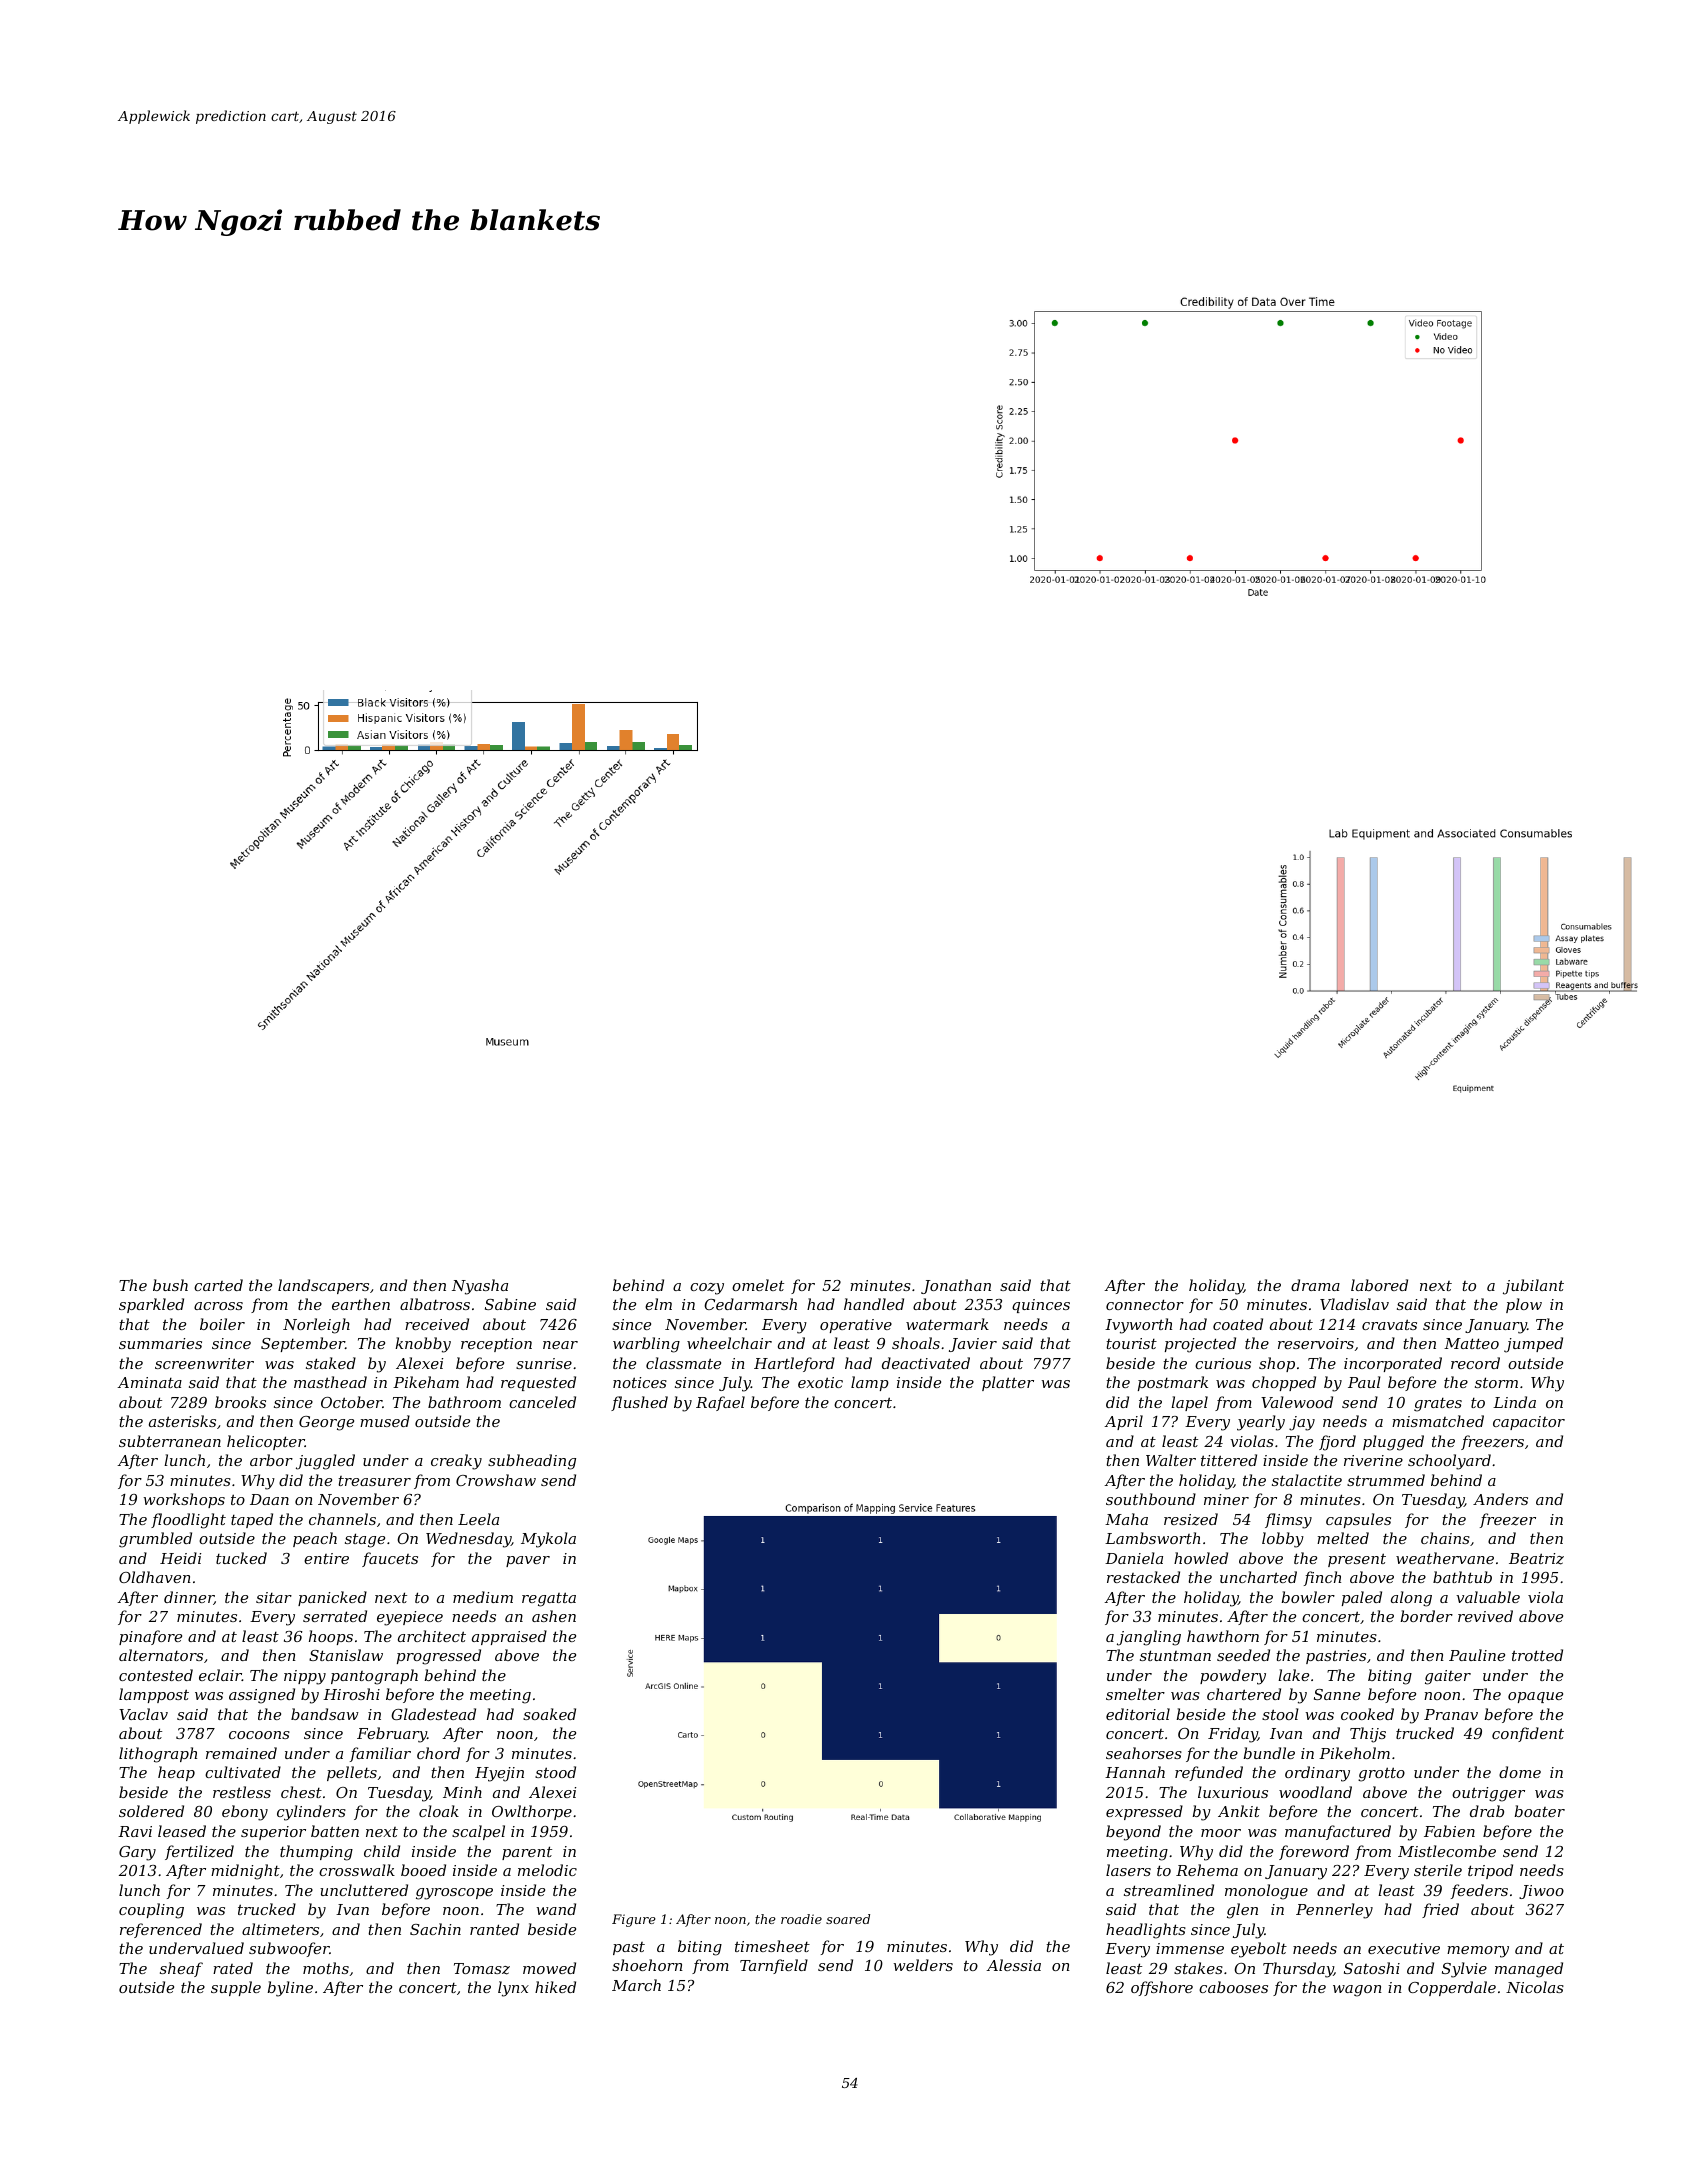  Describe the element at coordinates (1449, 1831) in the document. I see `Fabien` at that location.
